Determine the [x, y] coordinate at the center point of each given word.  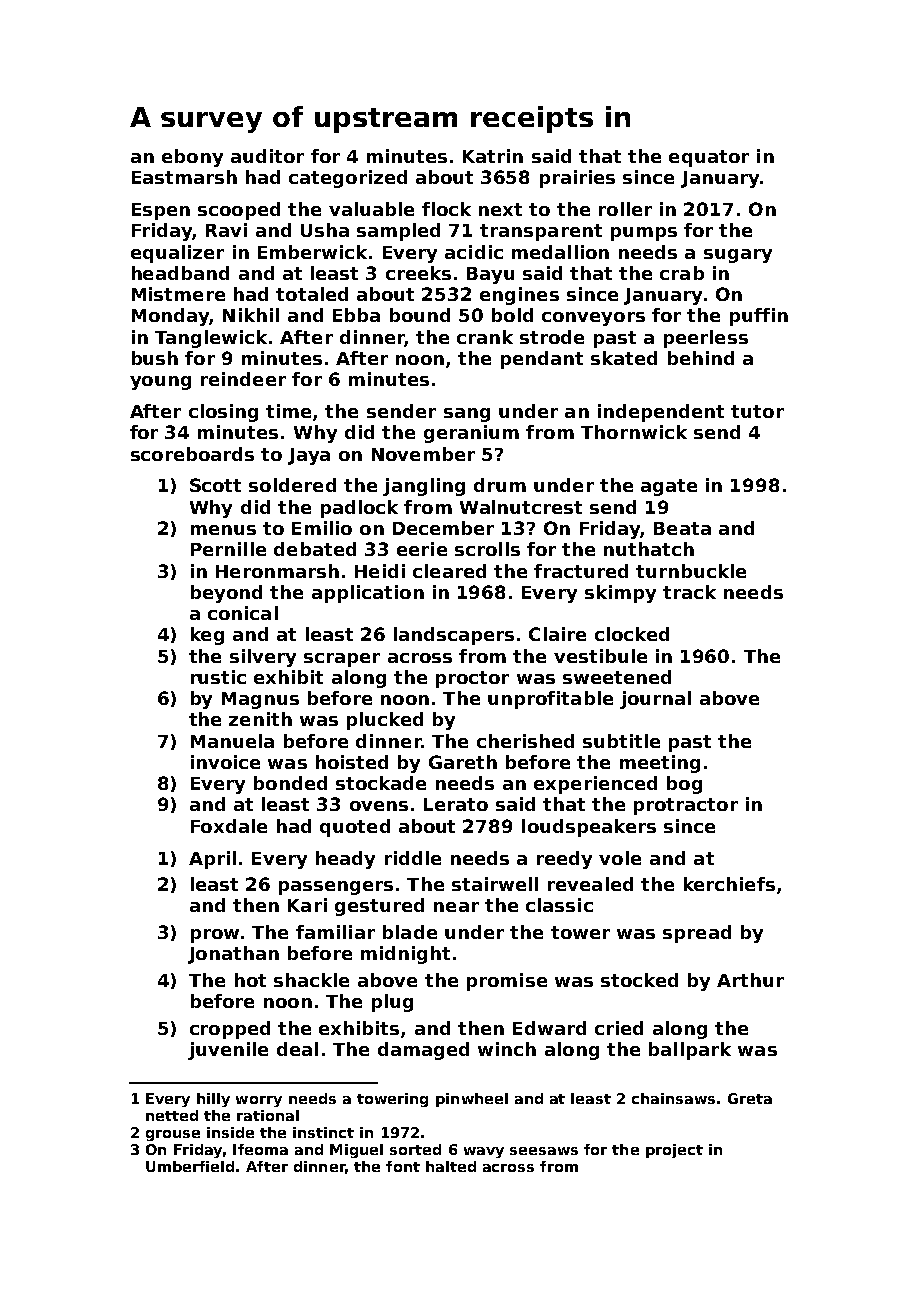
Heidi [380, 571]
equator [709, 158]
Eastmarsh [184, 177]
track [689, 592]
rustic [218, 677]
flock [446, 209]
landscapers [454, 636]
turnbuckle [691, 571]
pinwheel [472, 1100]
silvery [263, 658]
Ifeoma [260, 1149]
